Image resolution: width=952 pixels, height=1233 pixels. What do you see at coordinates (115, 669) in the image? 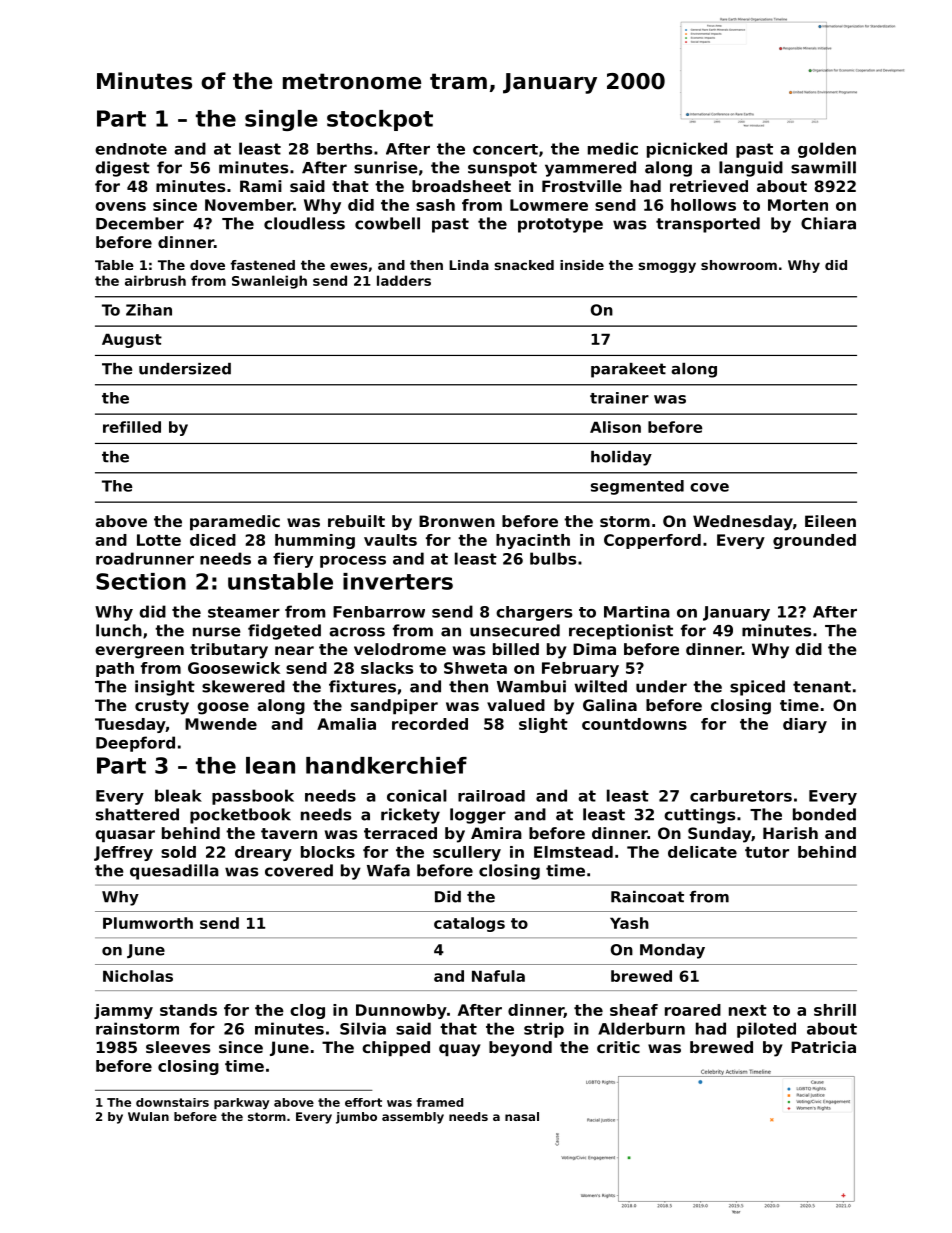
I see `path` at bounding box center [115, 669].
